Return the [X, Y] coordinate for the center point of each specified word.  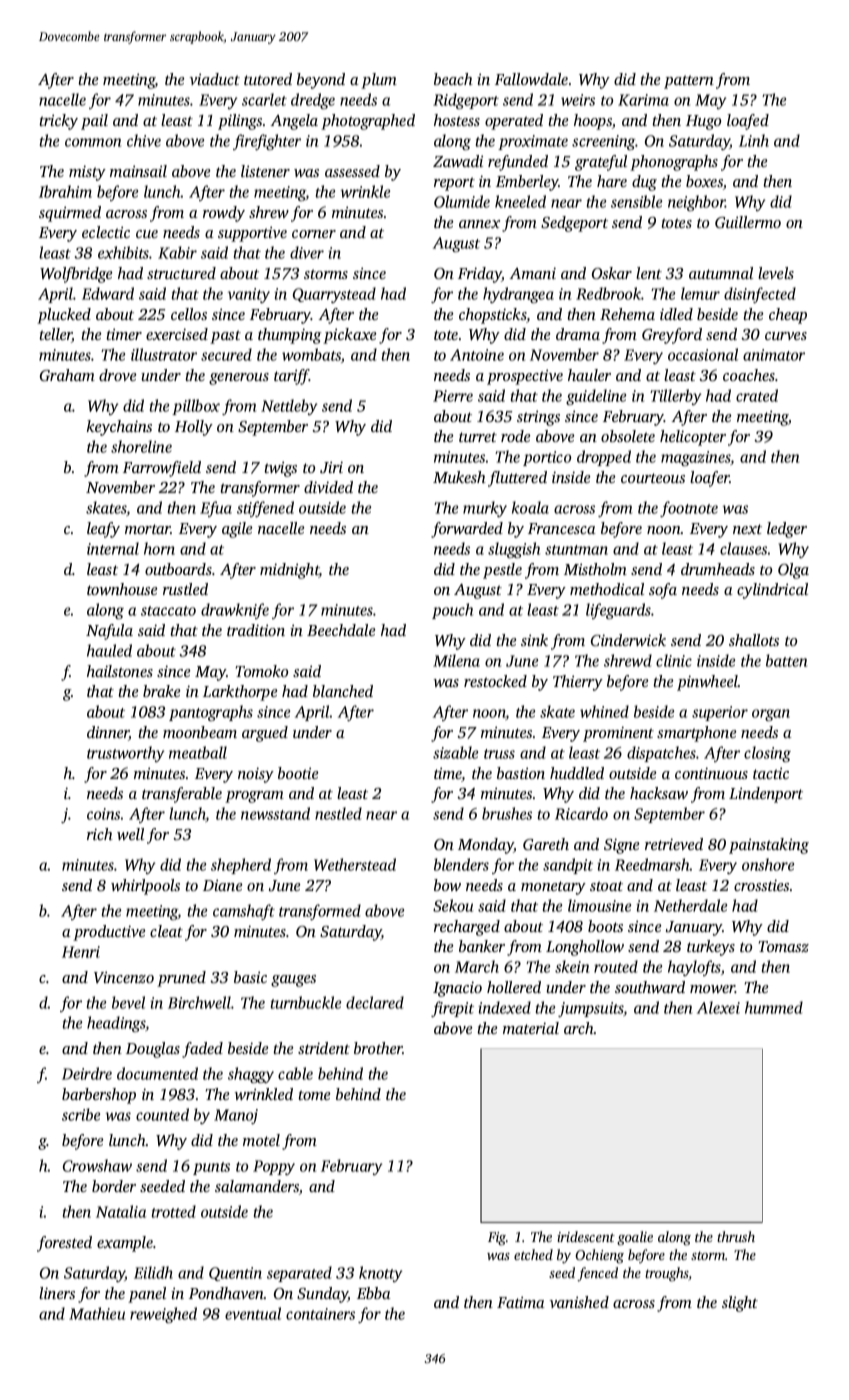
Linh [754, 140]
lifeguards [618, 611]
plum [379, 81]
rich [100, 834]
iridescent [586, 1236]
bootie [298, 773]
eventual [253, 1313]
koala [530, 507]
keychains [119, 428]
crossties [761, 885]
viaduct [214, 79]
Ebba [374, 1293]
